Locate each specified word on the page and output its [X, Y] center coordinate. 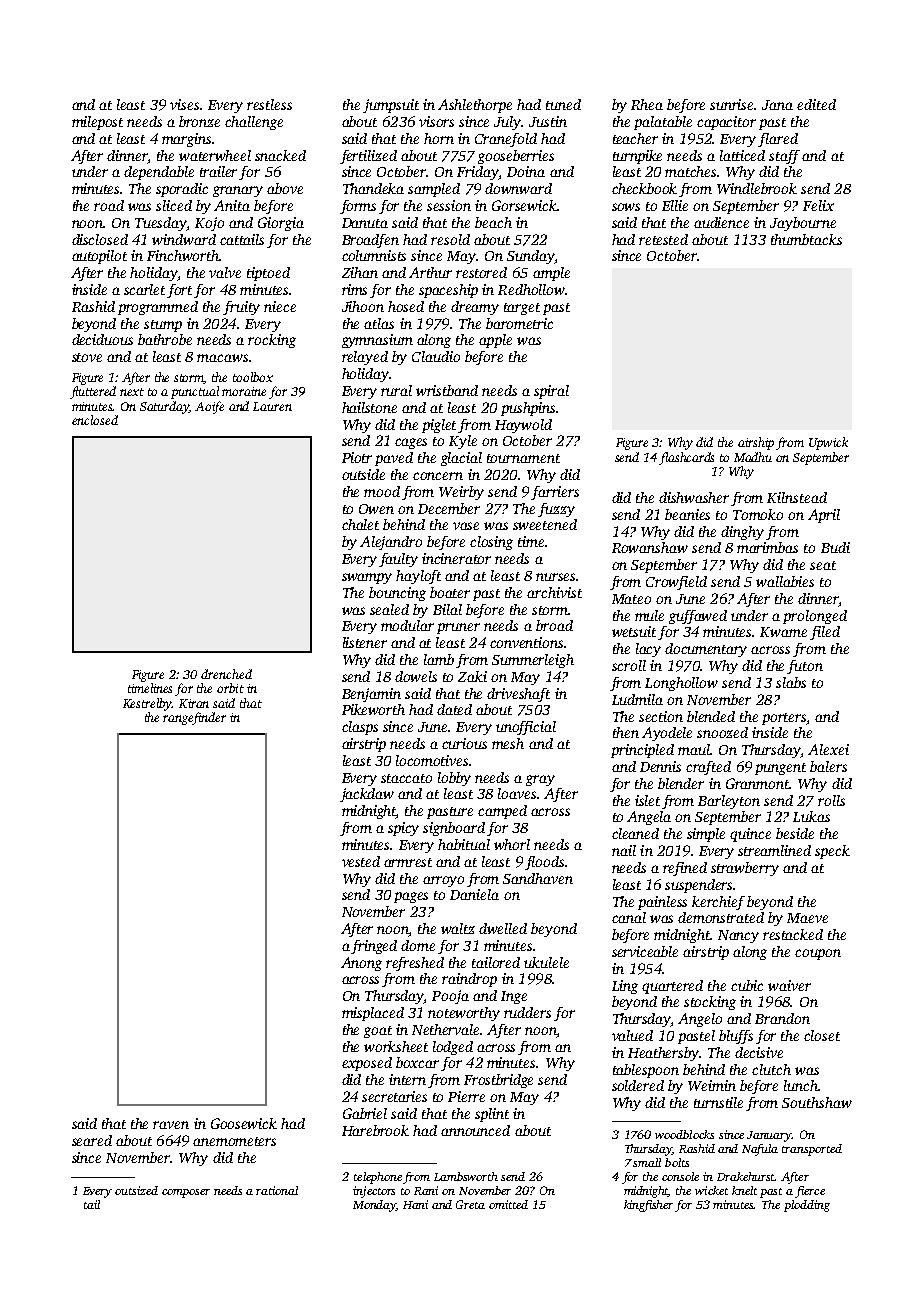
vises [184, 104]
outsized [136, 1190]
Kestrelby [148, 704]
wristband [447, 390]
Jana [777, 105]
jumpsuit [391, 106]
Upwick [828, 443]
